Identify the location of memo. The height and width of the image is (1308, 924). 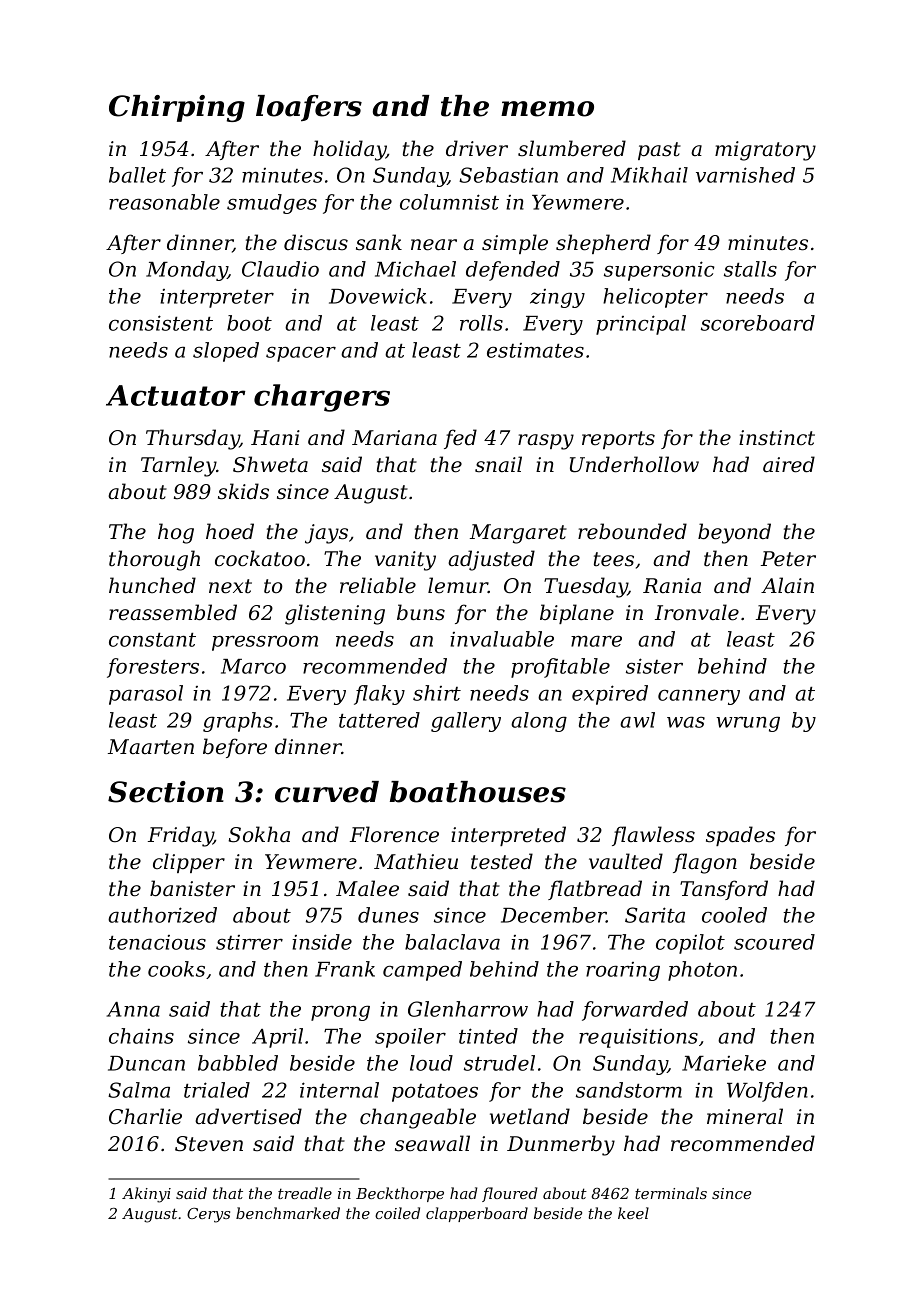
(547, 109).
